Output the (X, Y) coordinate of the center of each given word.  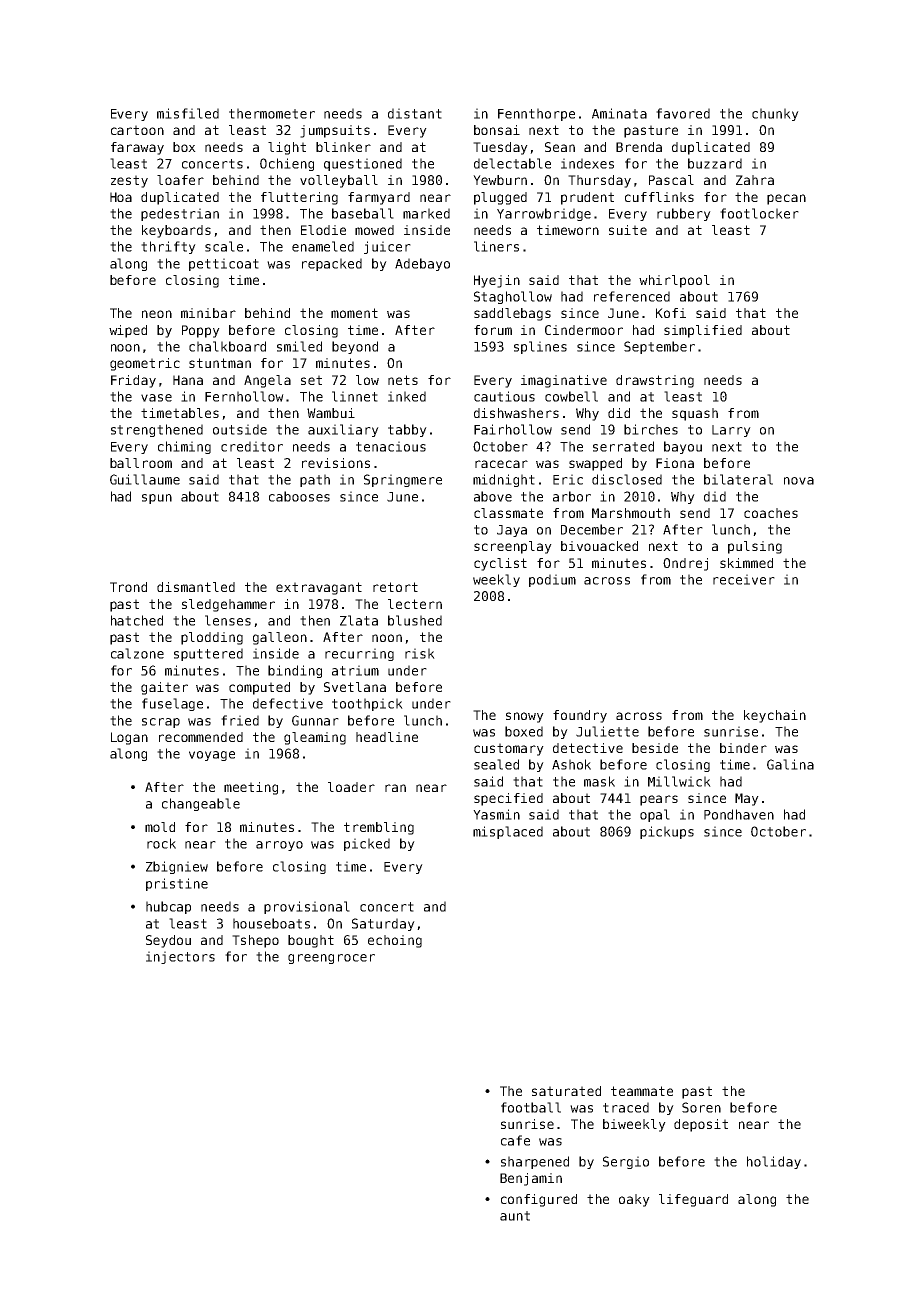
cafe (515, 1140)
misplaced (508, 832)
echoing (395, 941)
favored (683, 113)
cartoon (137, 130)
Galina (790, 764)
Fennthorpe (536, 114)
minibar (208, 313)
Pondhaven (739, 814)
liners (496, 246)
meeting (251, 788)
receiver (744, 579)
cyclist (500, 564)
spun (157, 499)
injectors (180, 957)
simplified (703, 331)
